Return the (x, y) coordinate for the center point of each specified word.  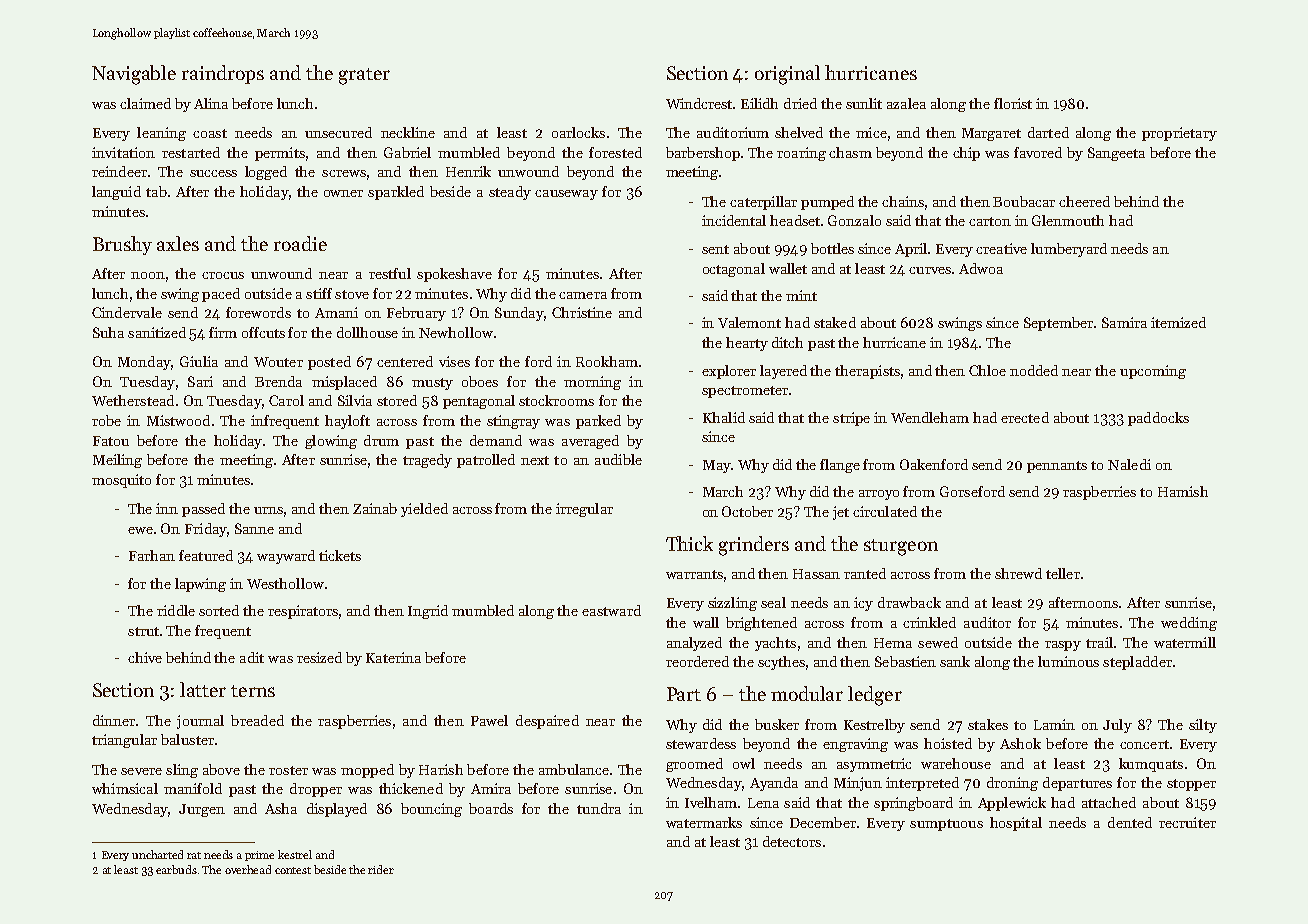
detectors (792, 841)
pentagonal (479, 402)
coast (210, 133)
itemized (1178, 322)
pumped (827, 203)
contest (293, 870)
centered (405, 361)
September (1058, 324)
